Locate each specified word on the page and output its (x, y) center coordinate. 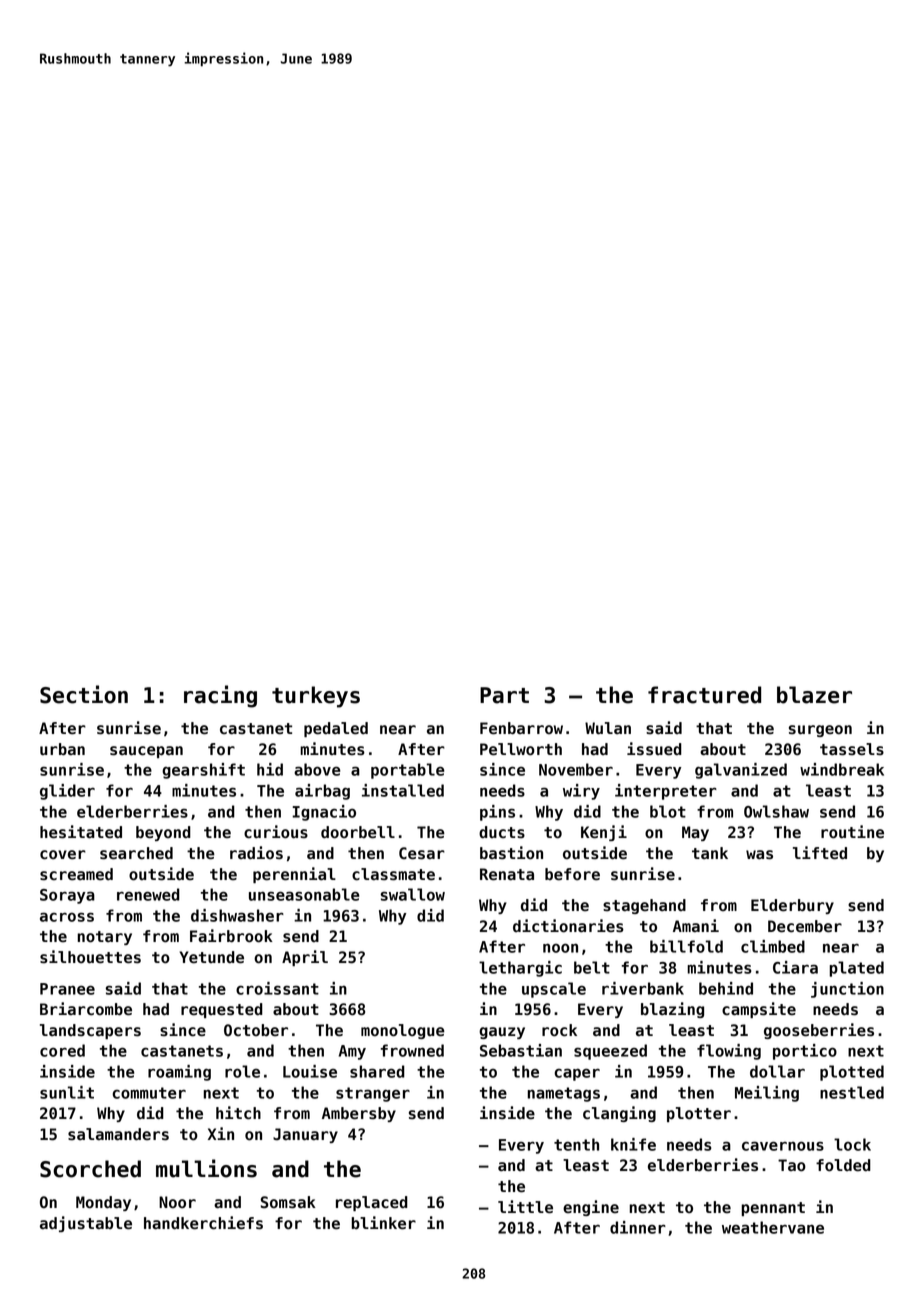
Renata (507, 874)
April (305, 958)
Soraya (67, 896)
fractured (704, 695)
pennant (773, 1209)
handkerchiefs (203, 1223)
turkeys (316, 697)
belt (592, 967)
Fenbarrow (521, 728)
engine (591, 1208)
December (805, 926)
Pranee (67, 989)
